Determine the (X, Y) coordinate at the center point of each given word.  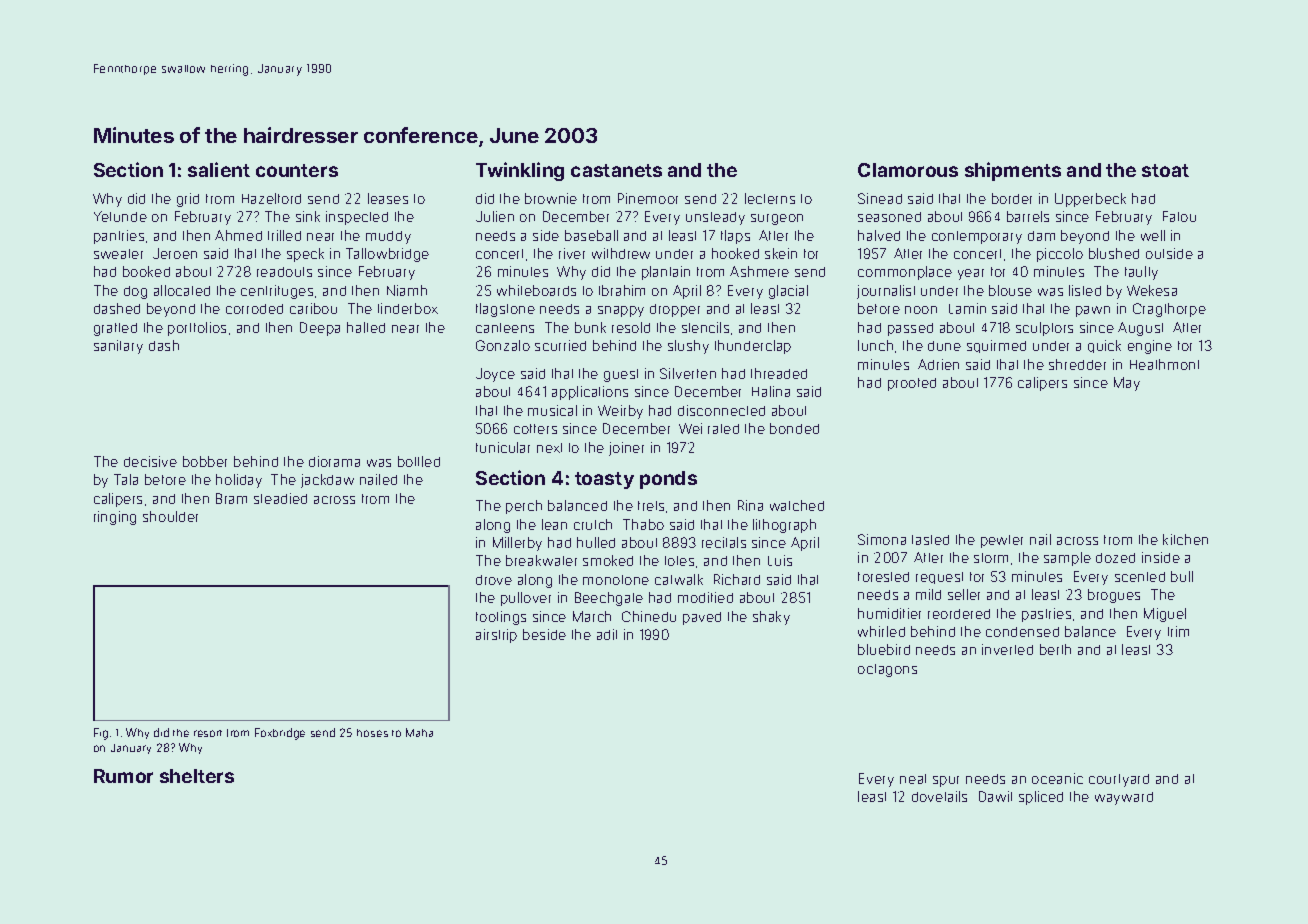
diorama (334, 461)
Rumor (123, 776)
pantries (119, 237)
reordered (959, 614)
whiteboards (536, 290)
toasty (604, 480)
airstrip (496, 636)
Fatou (1179, 216)
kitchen (1185, 539)
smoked (608, 560)
